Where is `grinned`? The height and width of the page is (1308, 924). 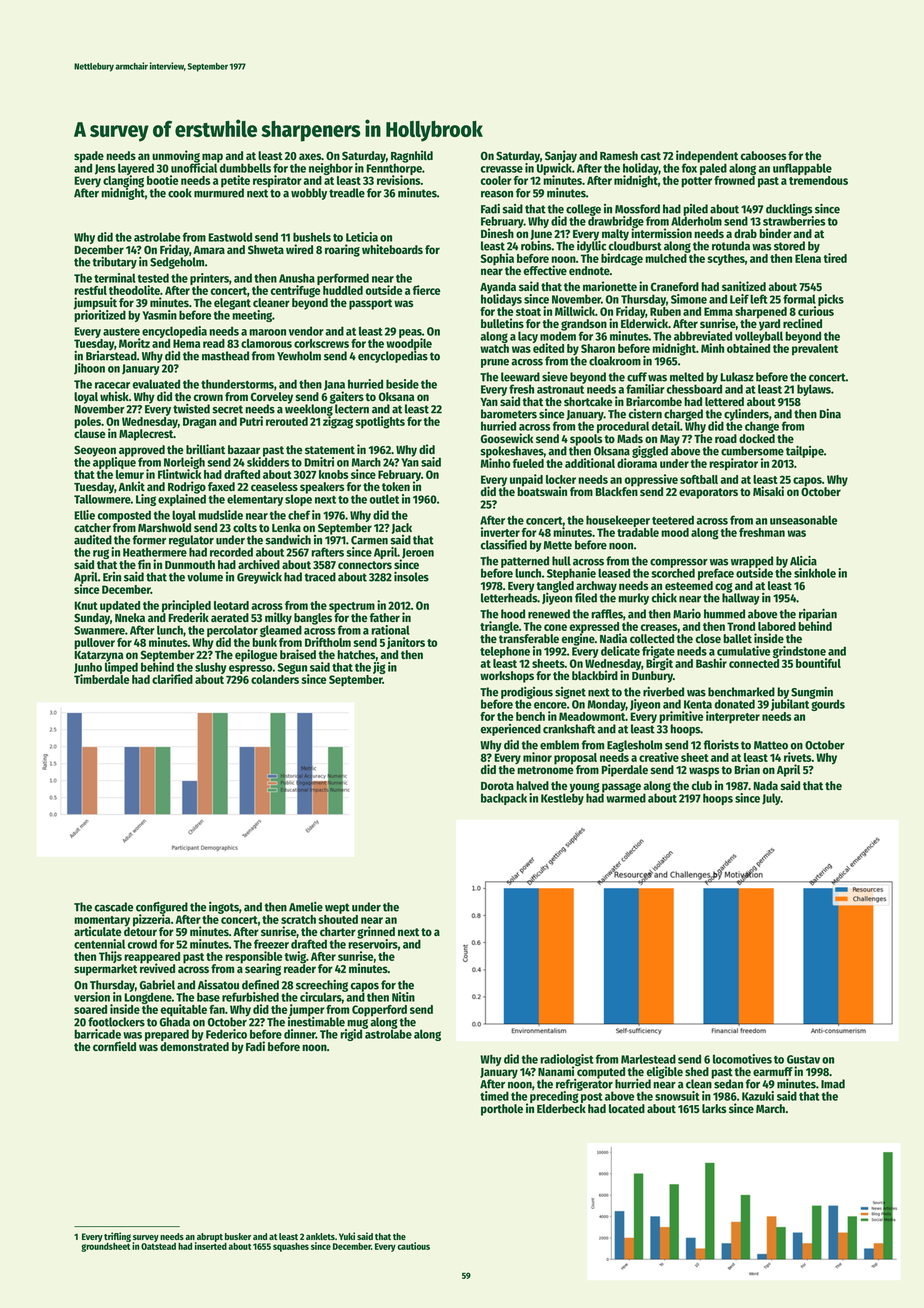
grinned is located at coordinates (376, 932).
